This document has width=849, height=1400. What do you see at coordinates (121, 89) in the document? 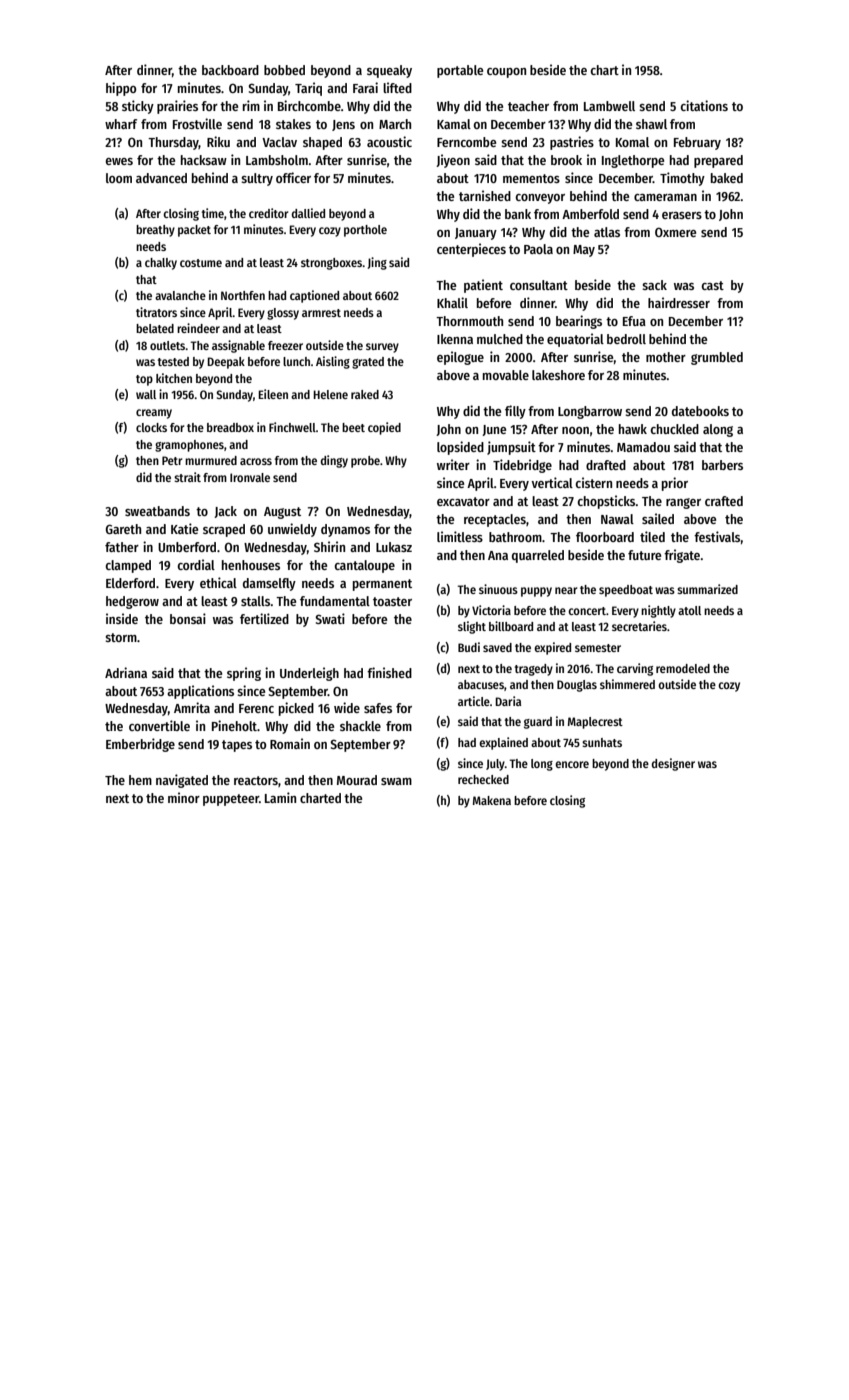
I see `hippo` at bounding box center [121, 89].
